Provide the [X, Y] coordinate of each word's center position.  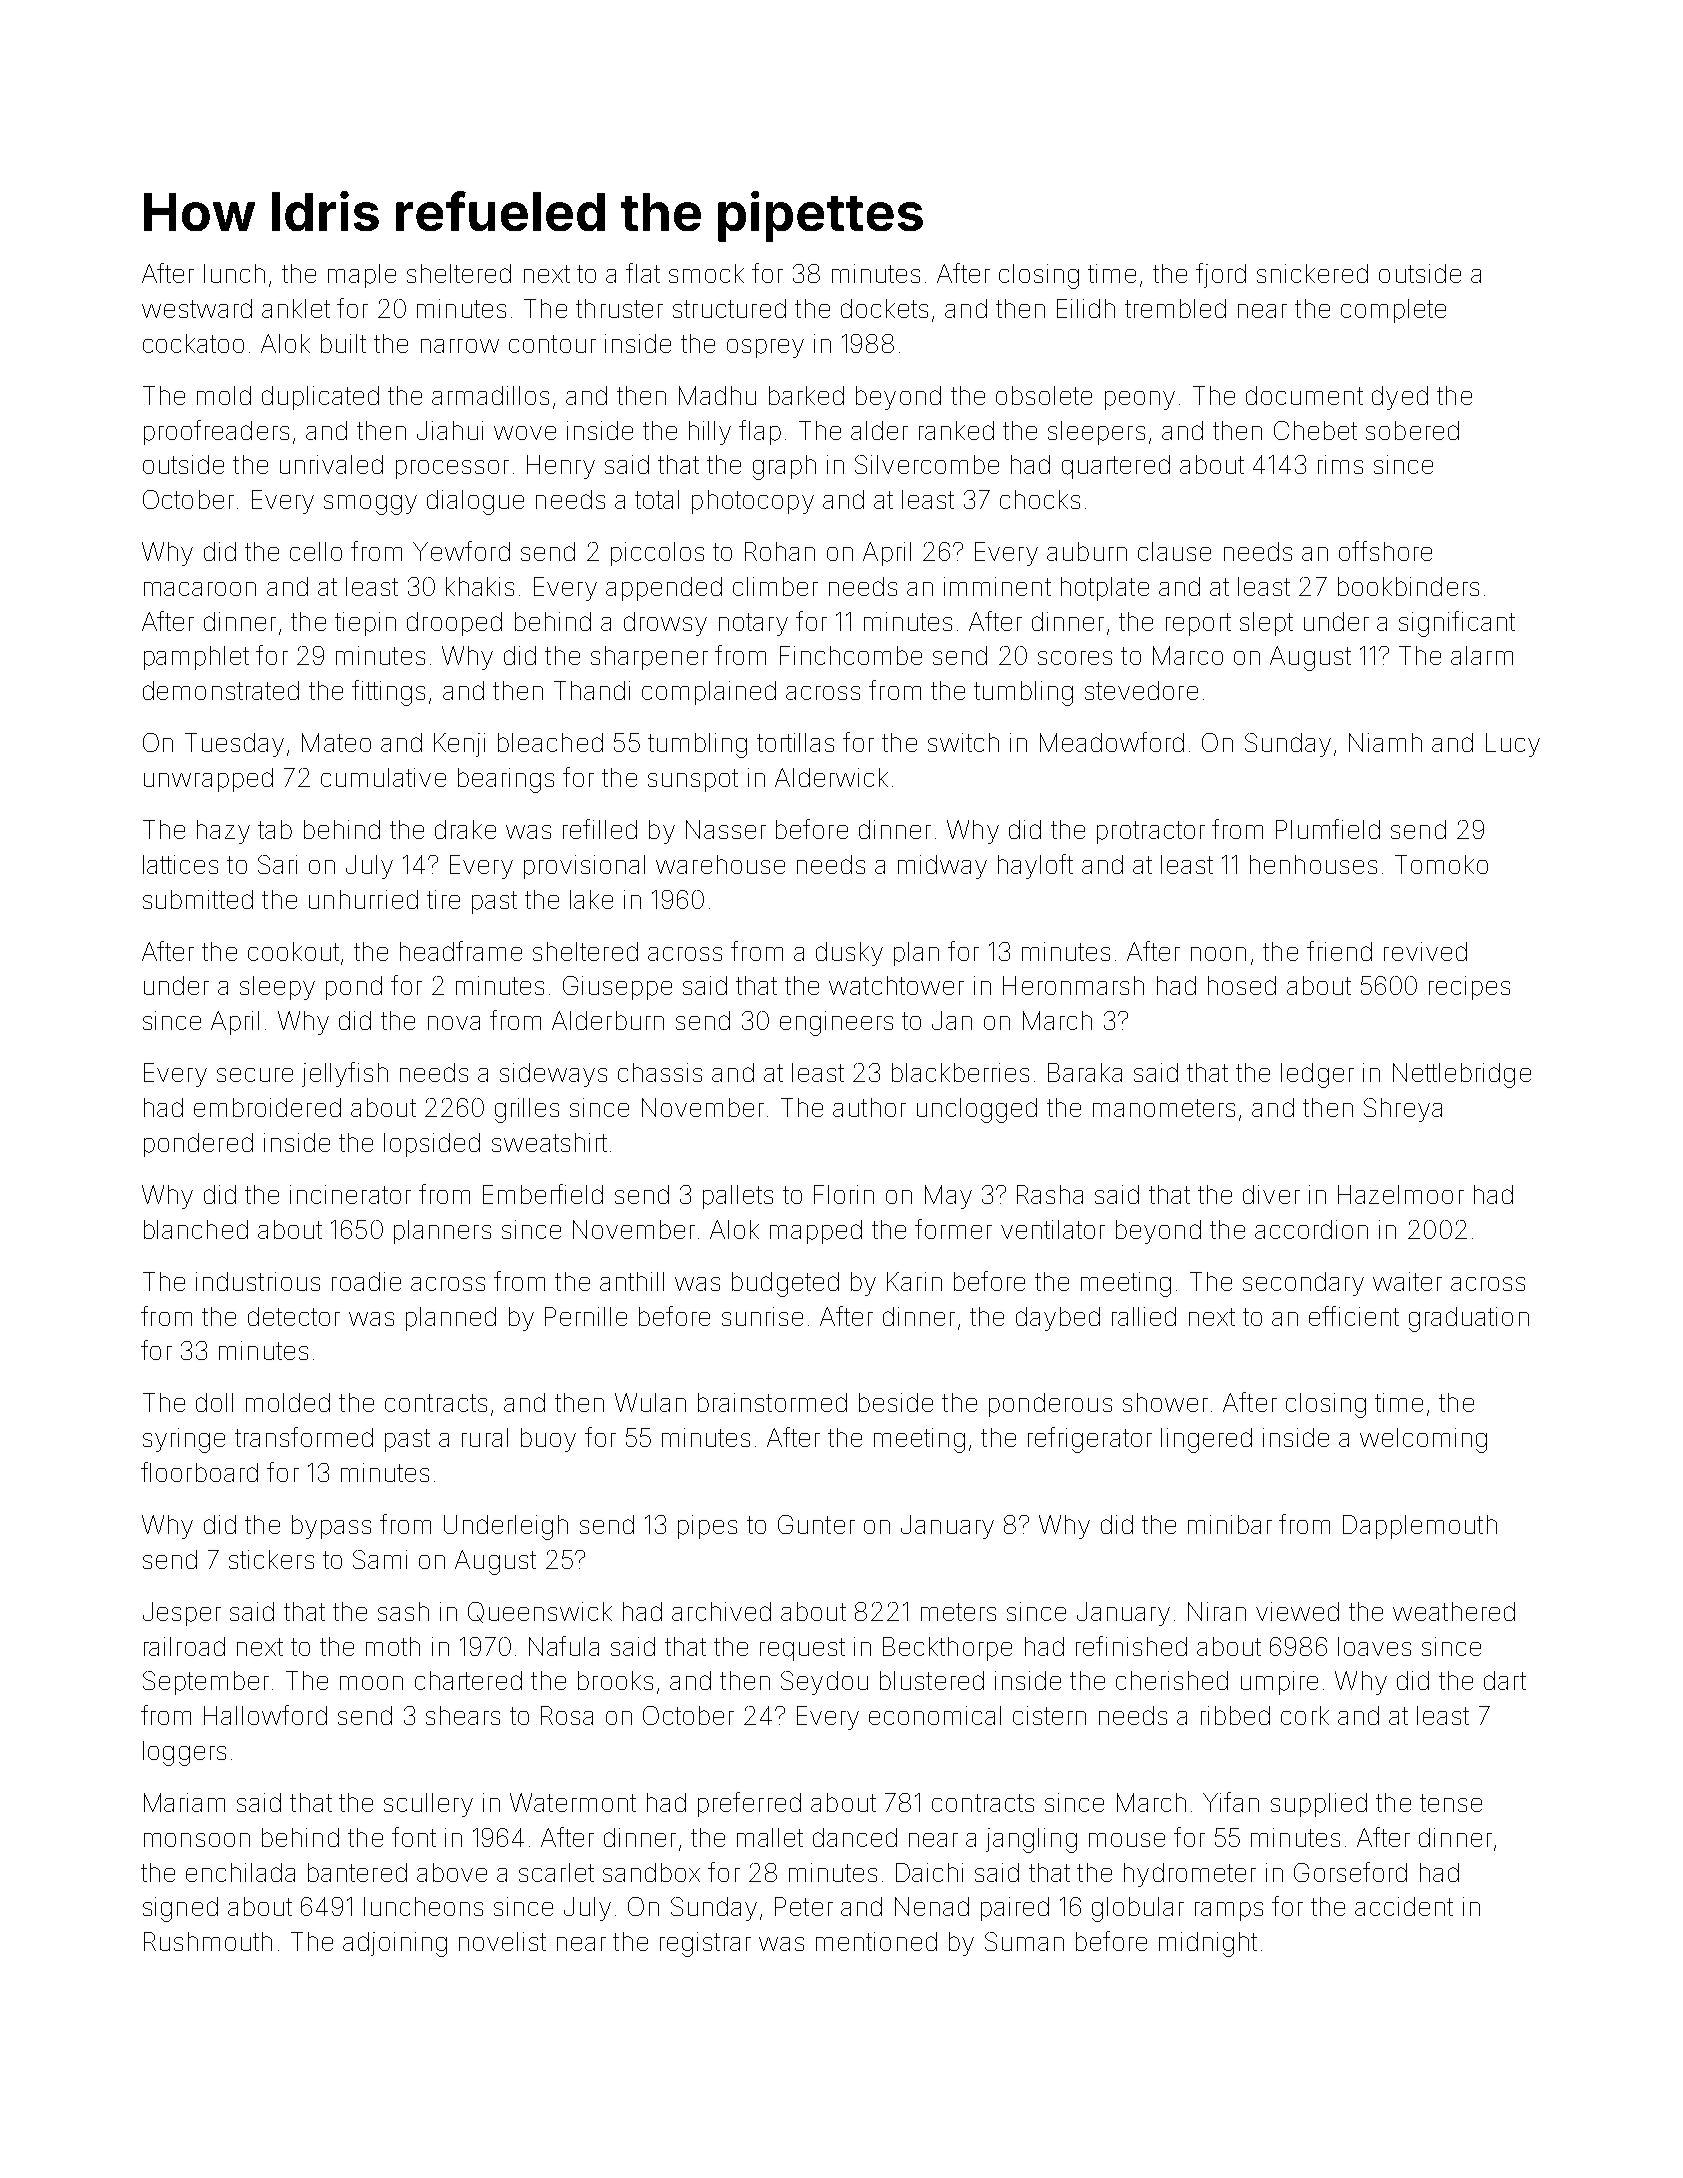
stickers [271, 1559]
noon [1218, 954]
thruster [619, 308]
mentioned [876, 1941]
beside [896, 1402]
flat [643, 273]
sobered [1412, 430]
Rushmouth [208, 1941]
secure [255, 1075]
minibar [1230, 1524]
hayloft [1035, 866]
